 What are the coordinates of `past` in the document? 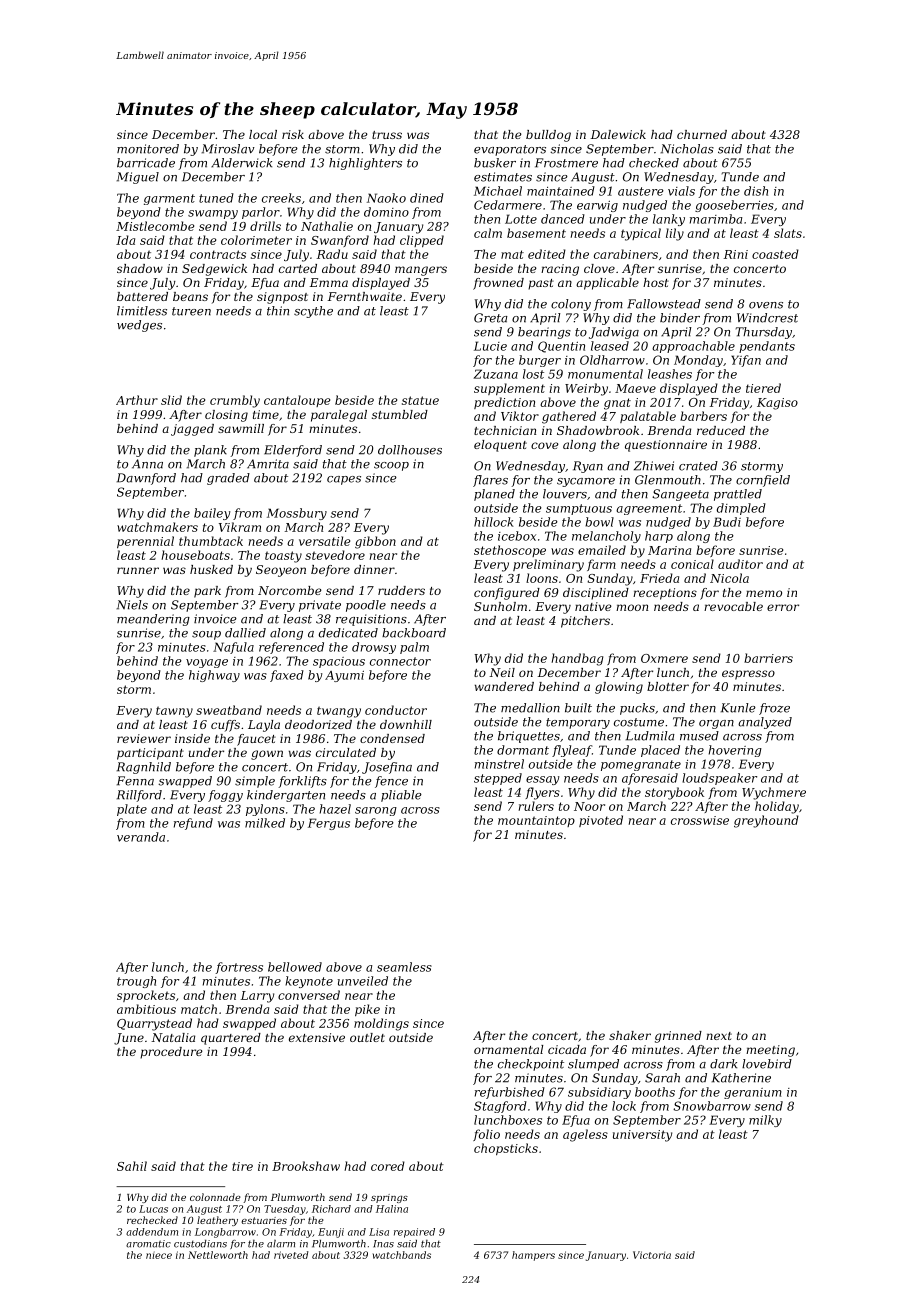 It's located at (541, 284).
